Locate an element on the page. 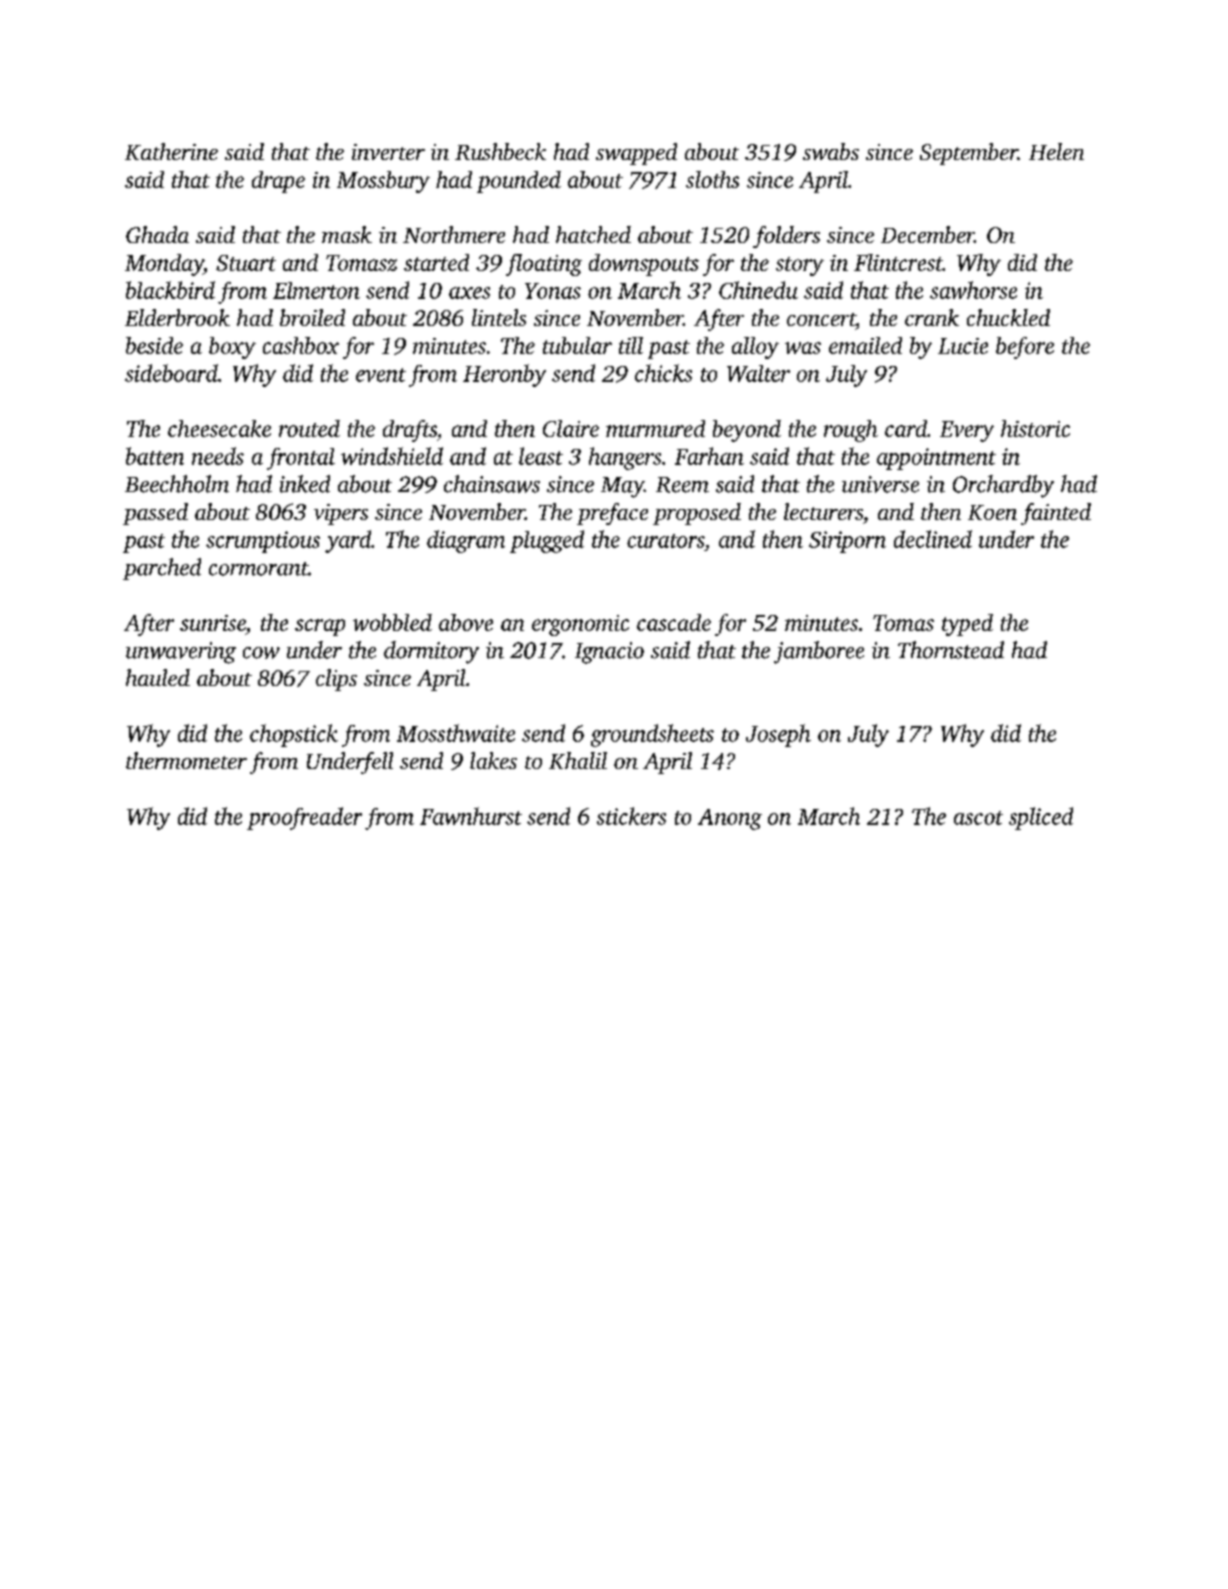 The image size is (1228, 1589). proofreader is located at coordinates (304, 818).
